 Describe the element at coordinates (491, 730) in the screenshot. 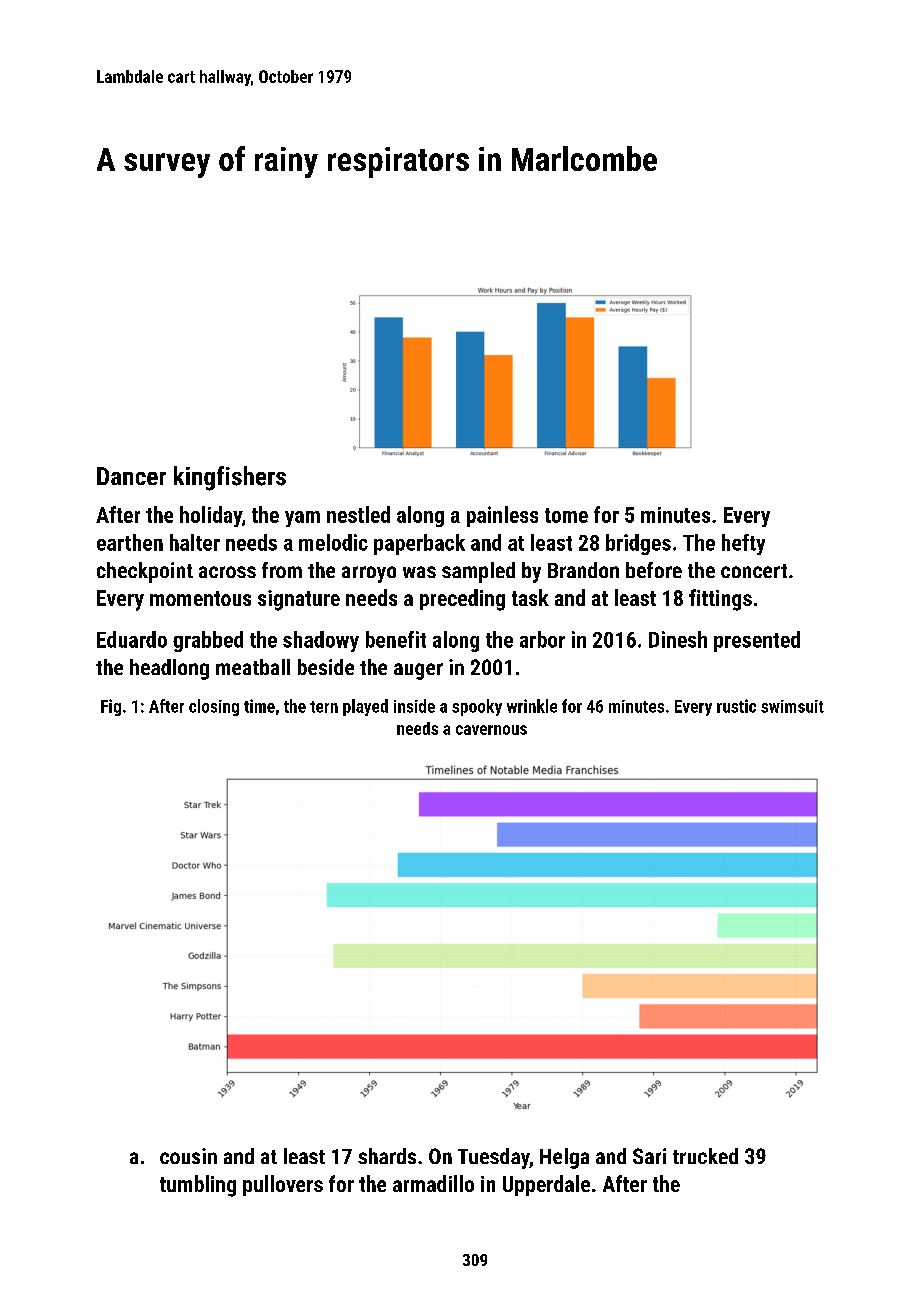

I see `cavernous` at that location.
